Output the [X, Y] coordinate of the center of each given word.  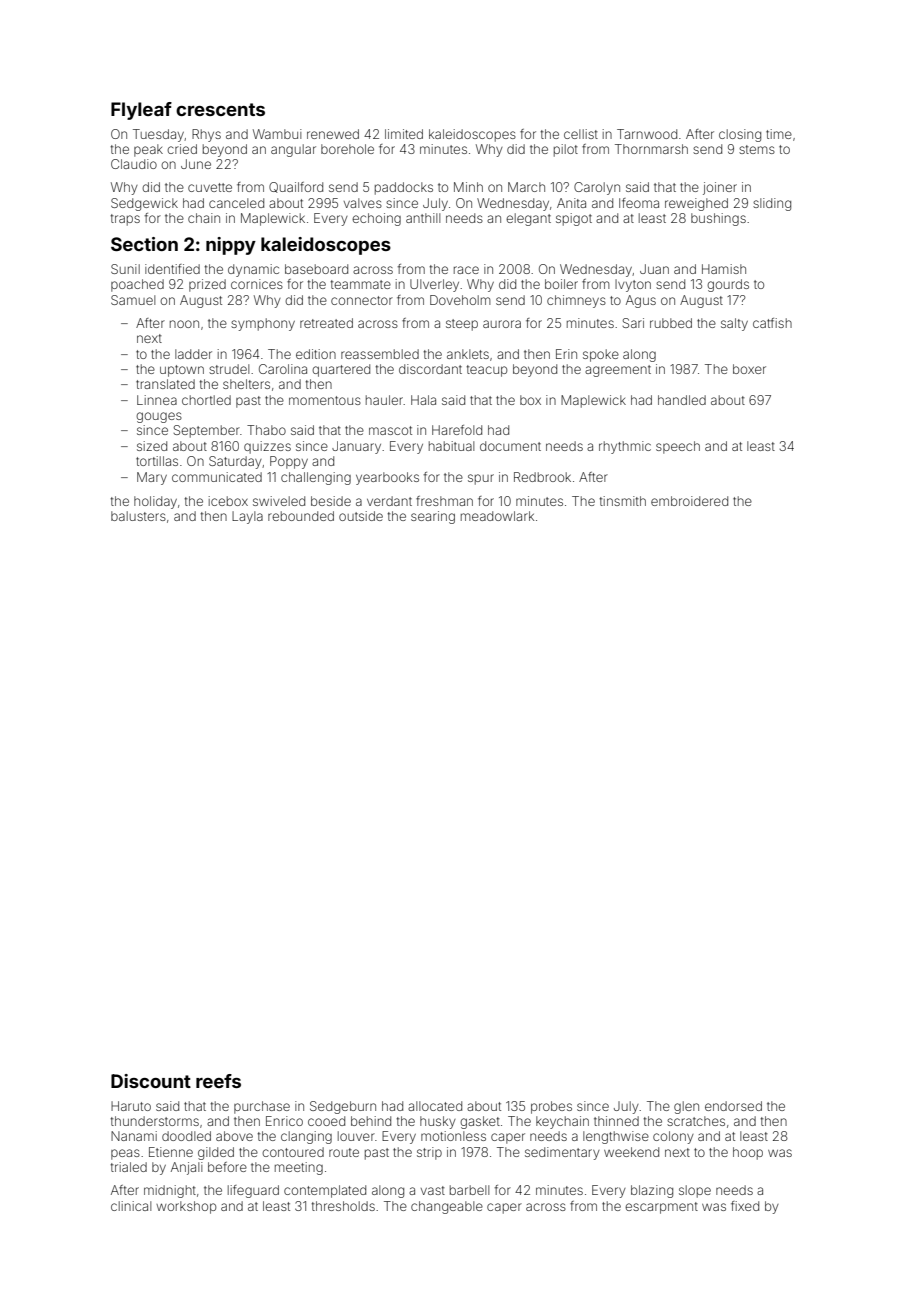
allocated [435, 1106]
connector [362, 300]
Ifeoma [639, 203]
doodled [186, 1136]
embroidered [689, 501]
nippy [231, 246]
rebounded [301, 516]
